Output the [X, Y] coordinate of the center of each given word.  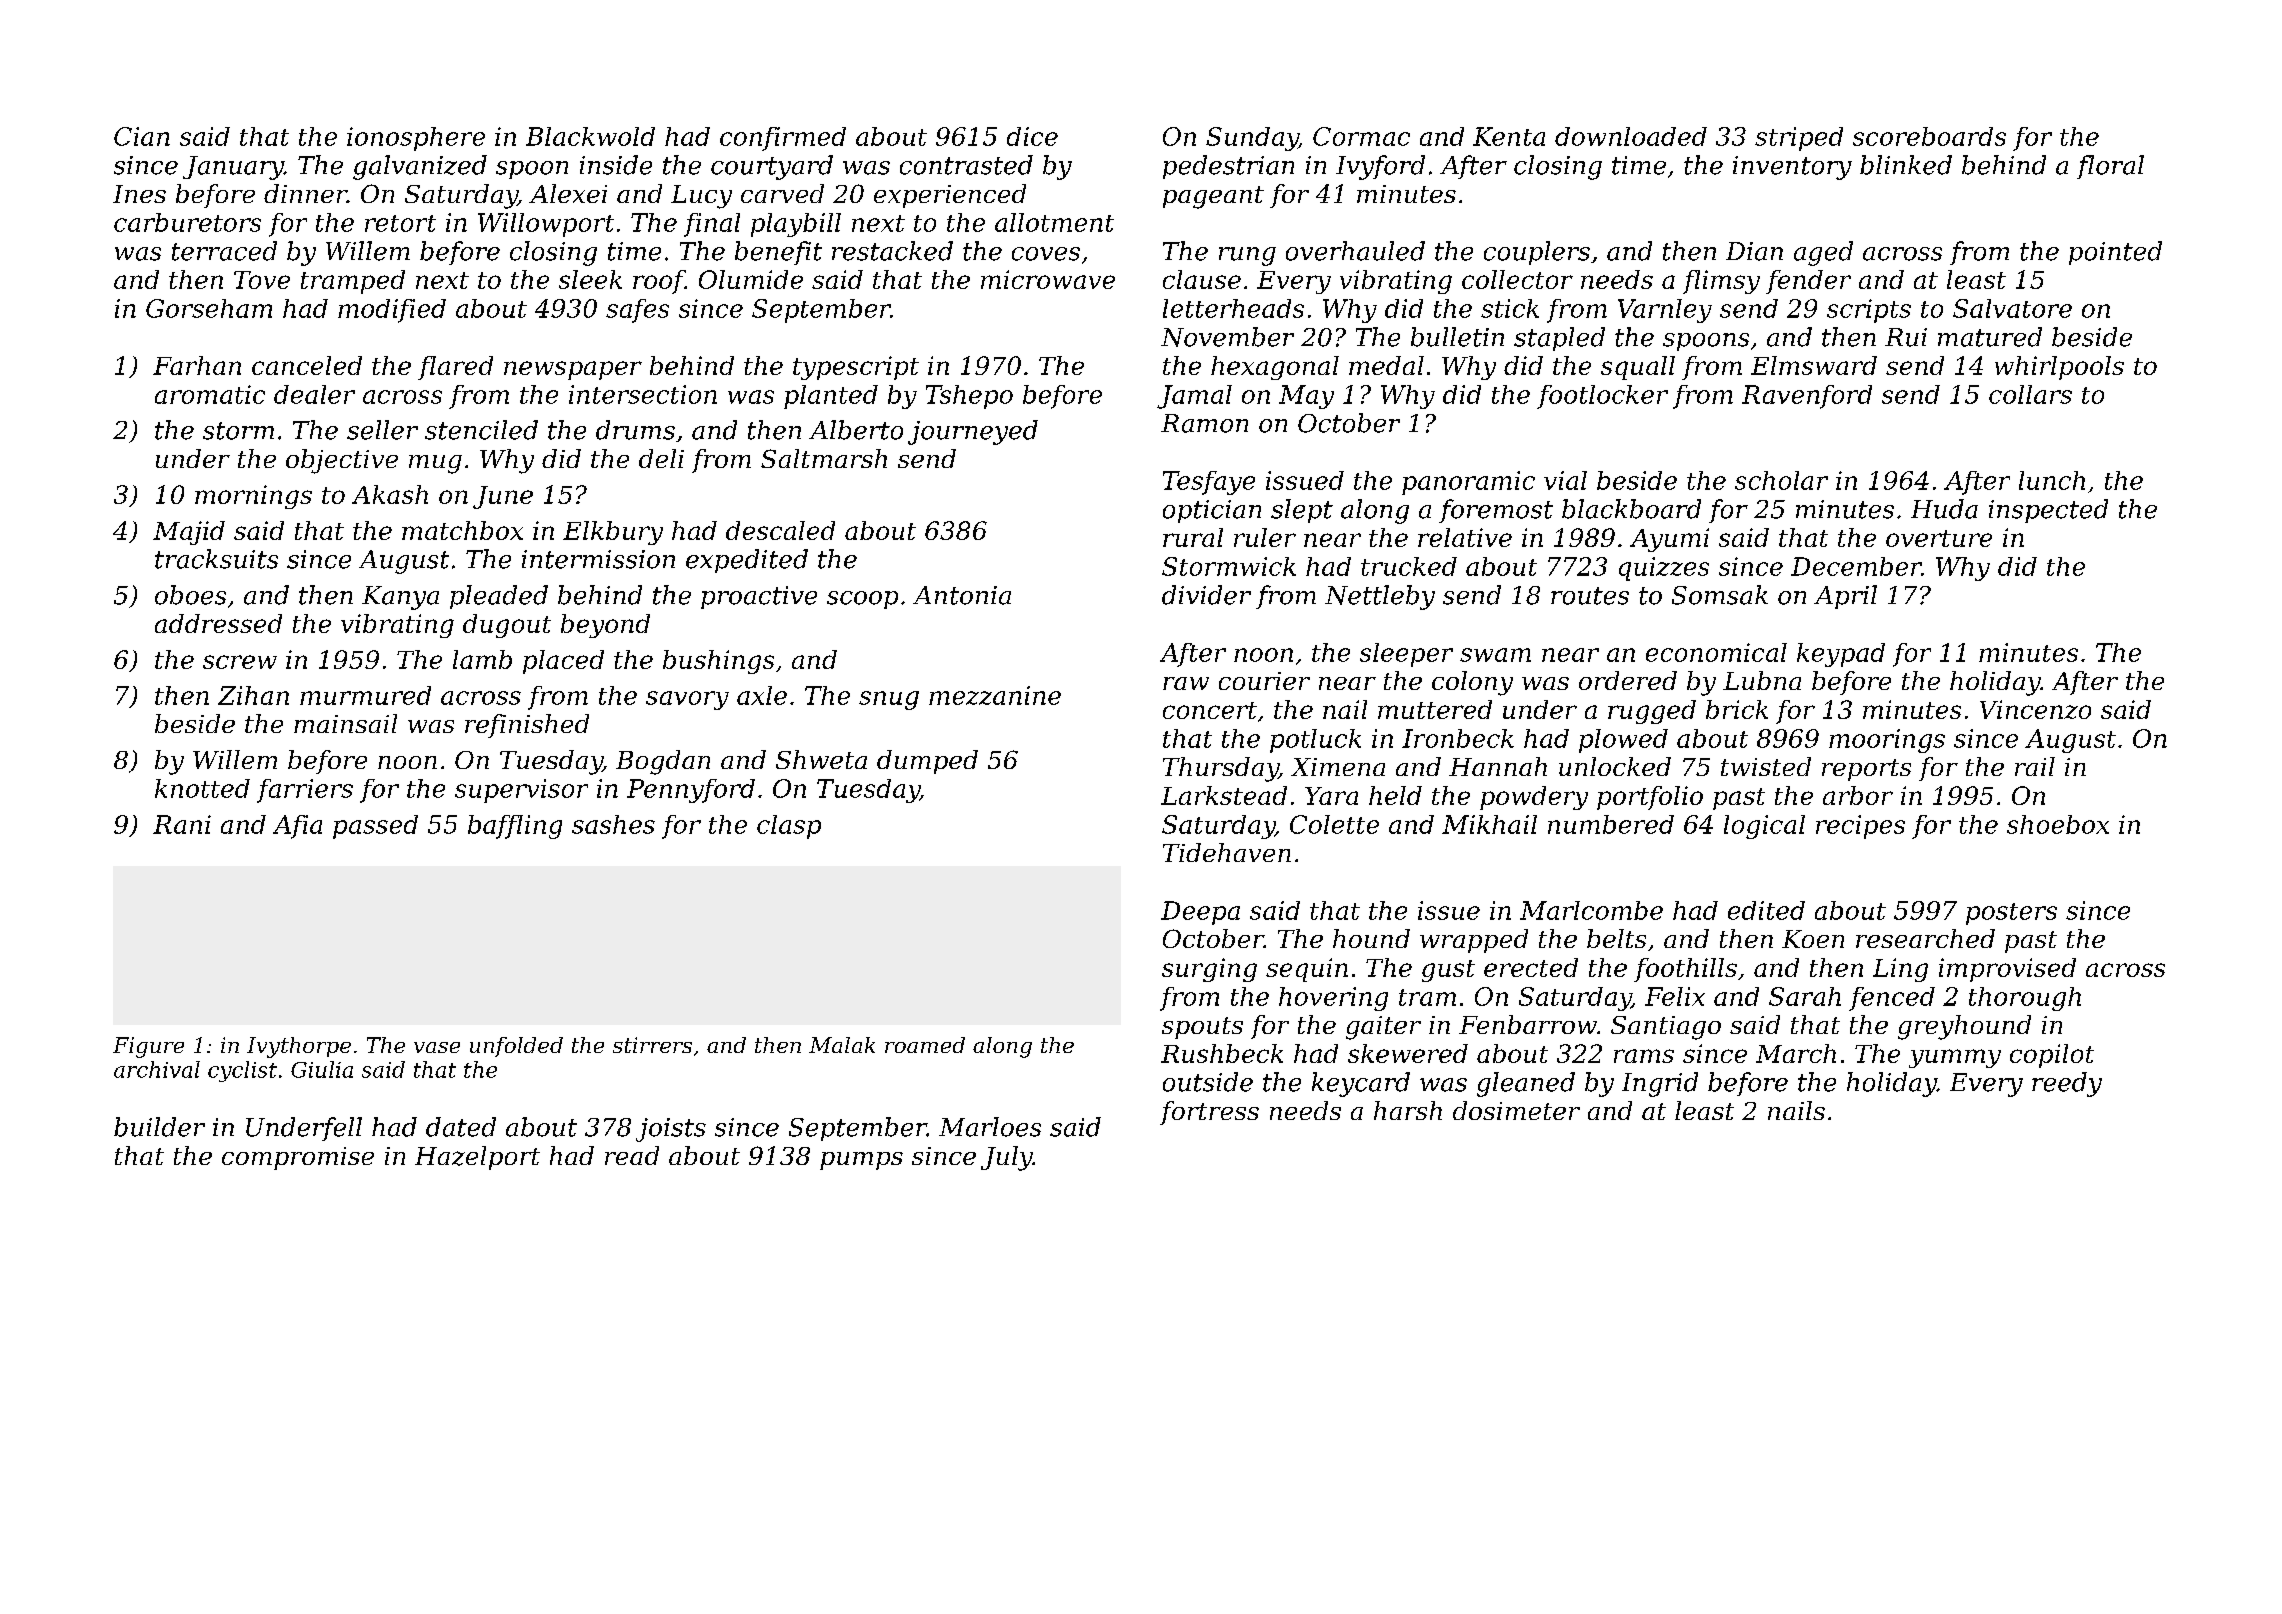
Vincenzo [2035, 709]
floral [2110, 167]
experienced [950, 196]
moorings [1887, 741]
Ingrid [1660, 1084]
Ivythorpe [299, 1047]
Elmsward [1814, 365]
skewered [1408, 1053]
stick [1510, 308]
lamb [482, 659]
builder [159, 1127]
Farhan [197, 365]
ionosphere [416, 139]
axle [762, 695]
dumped [927, 762]
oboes [190, 595]
